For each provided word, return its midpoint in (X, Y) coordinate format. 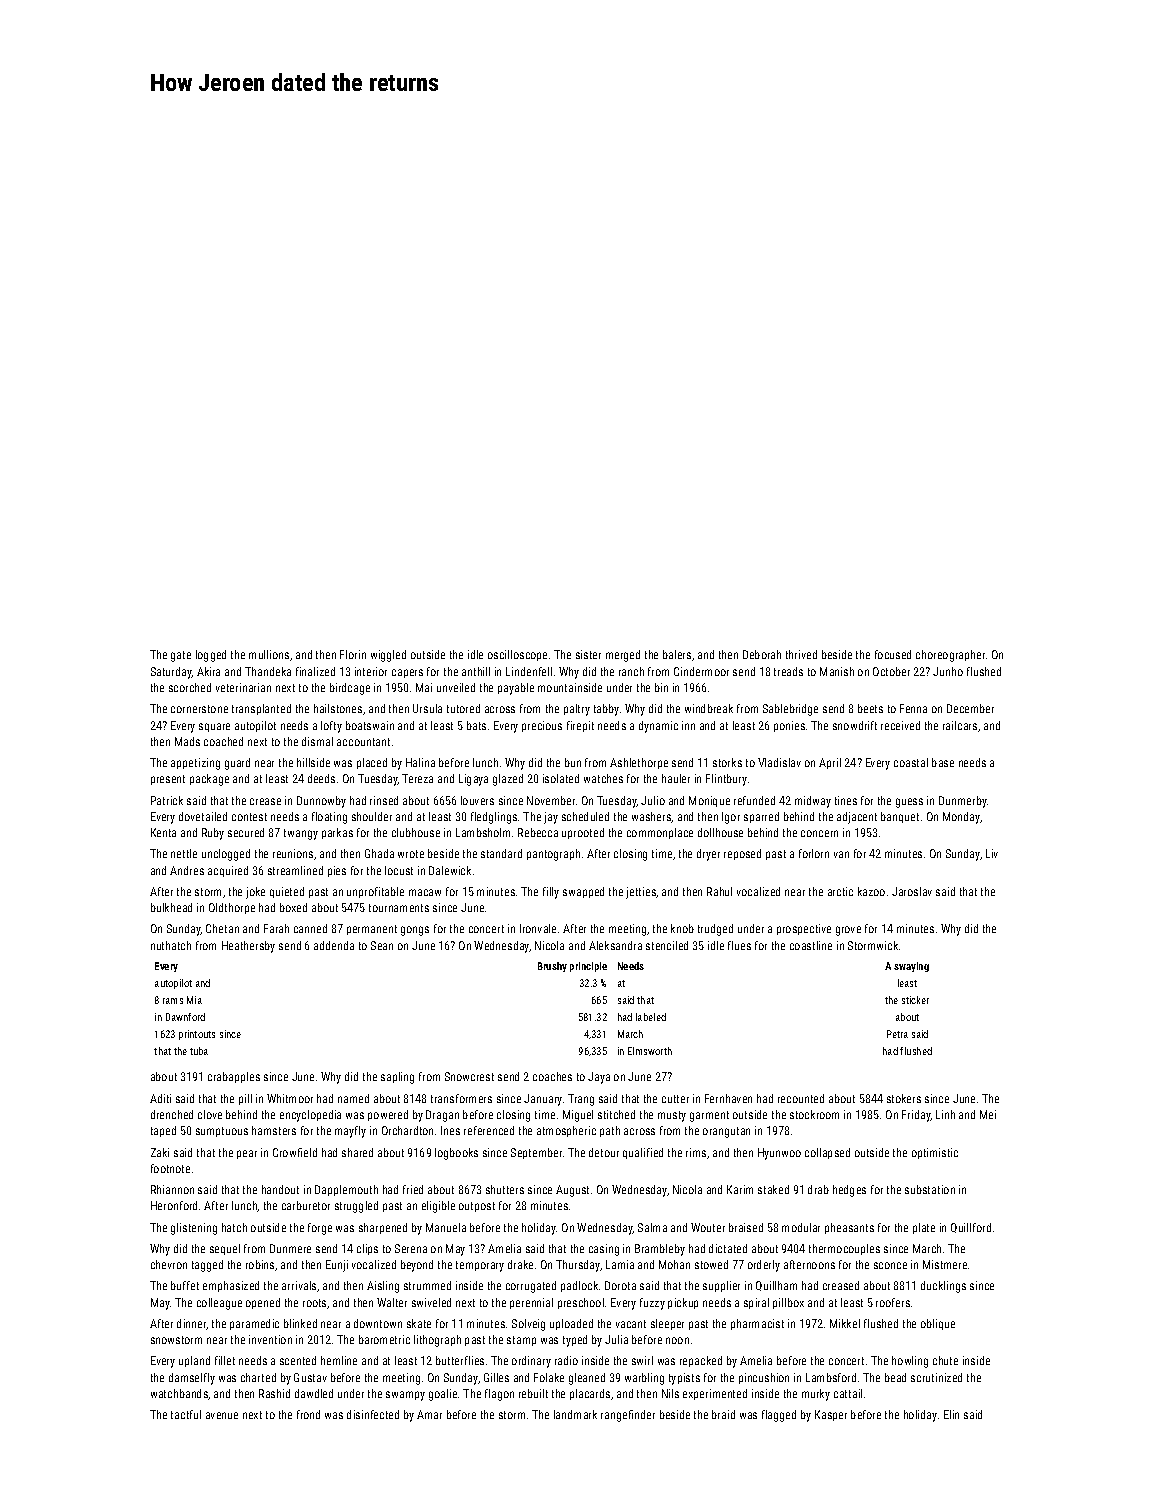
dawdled (314, 1393)
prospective (804, 929)
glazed (508, 780)
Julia (616, 1339)
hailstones (338, 708)
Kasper (831, 1415)
